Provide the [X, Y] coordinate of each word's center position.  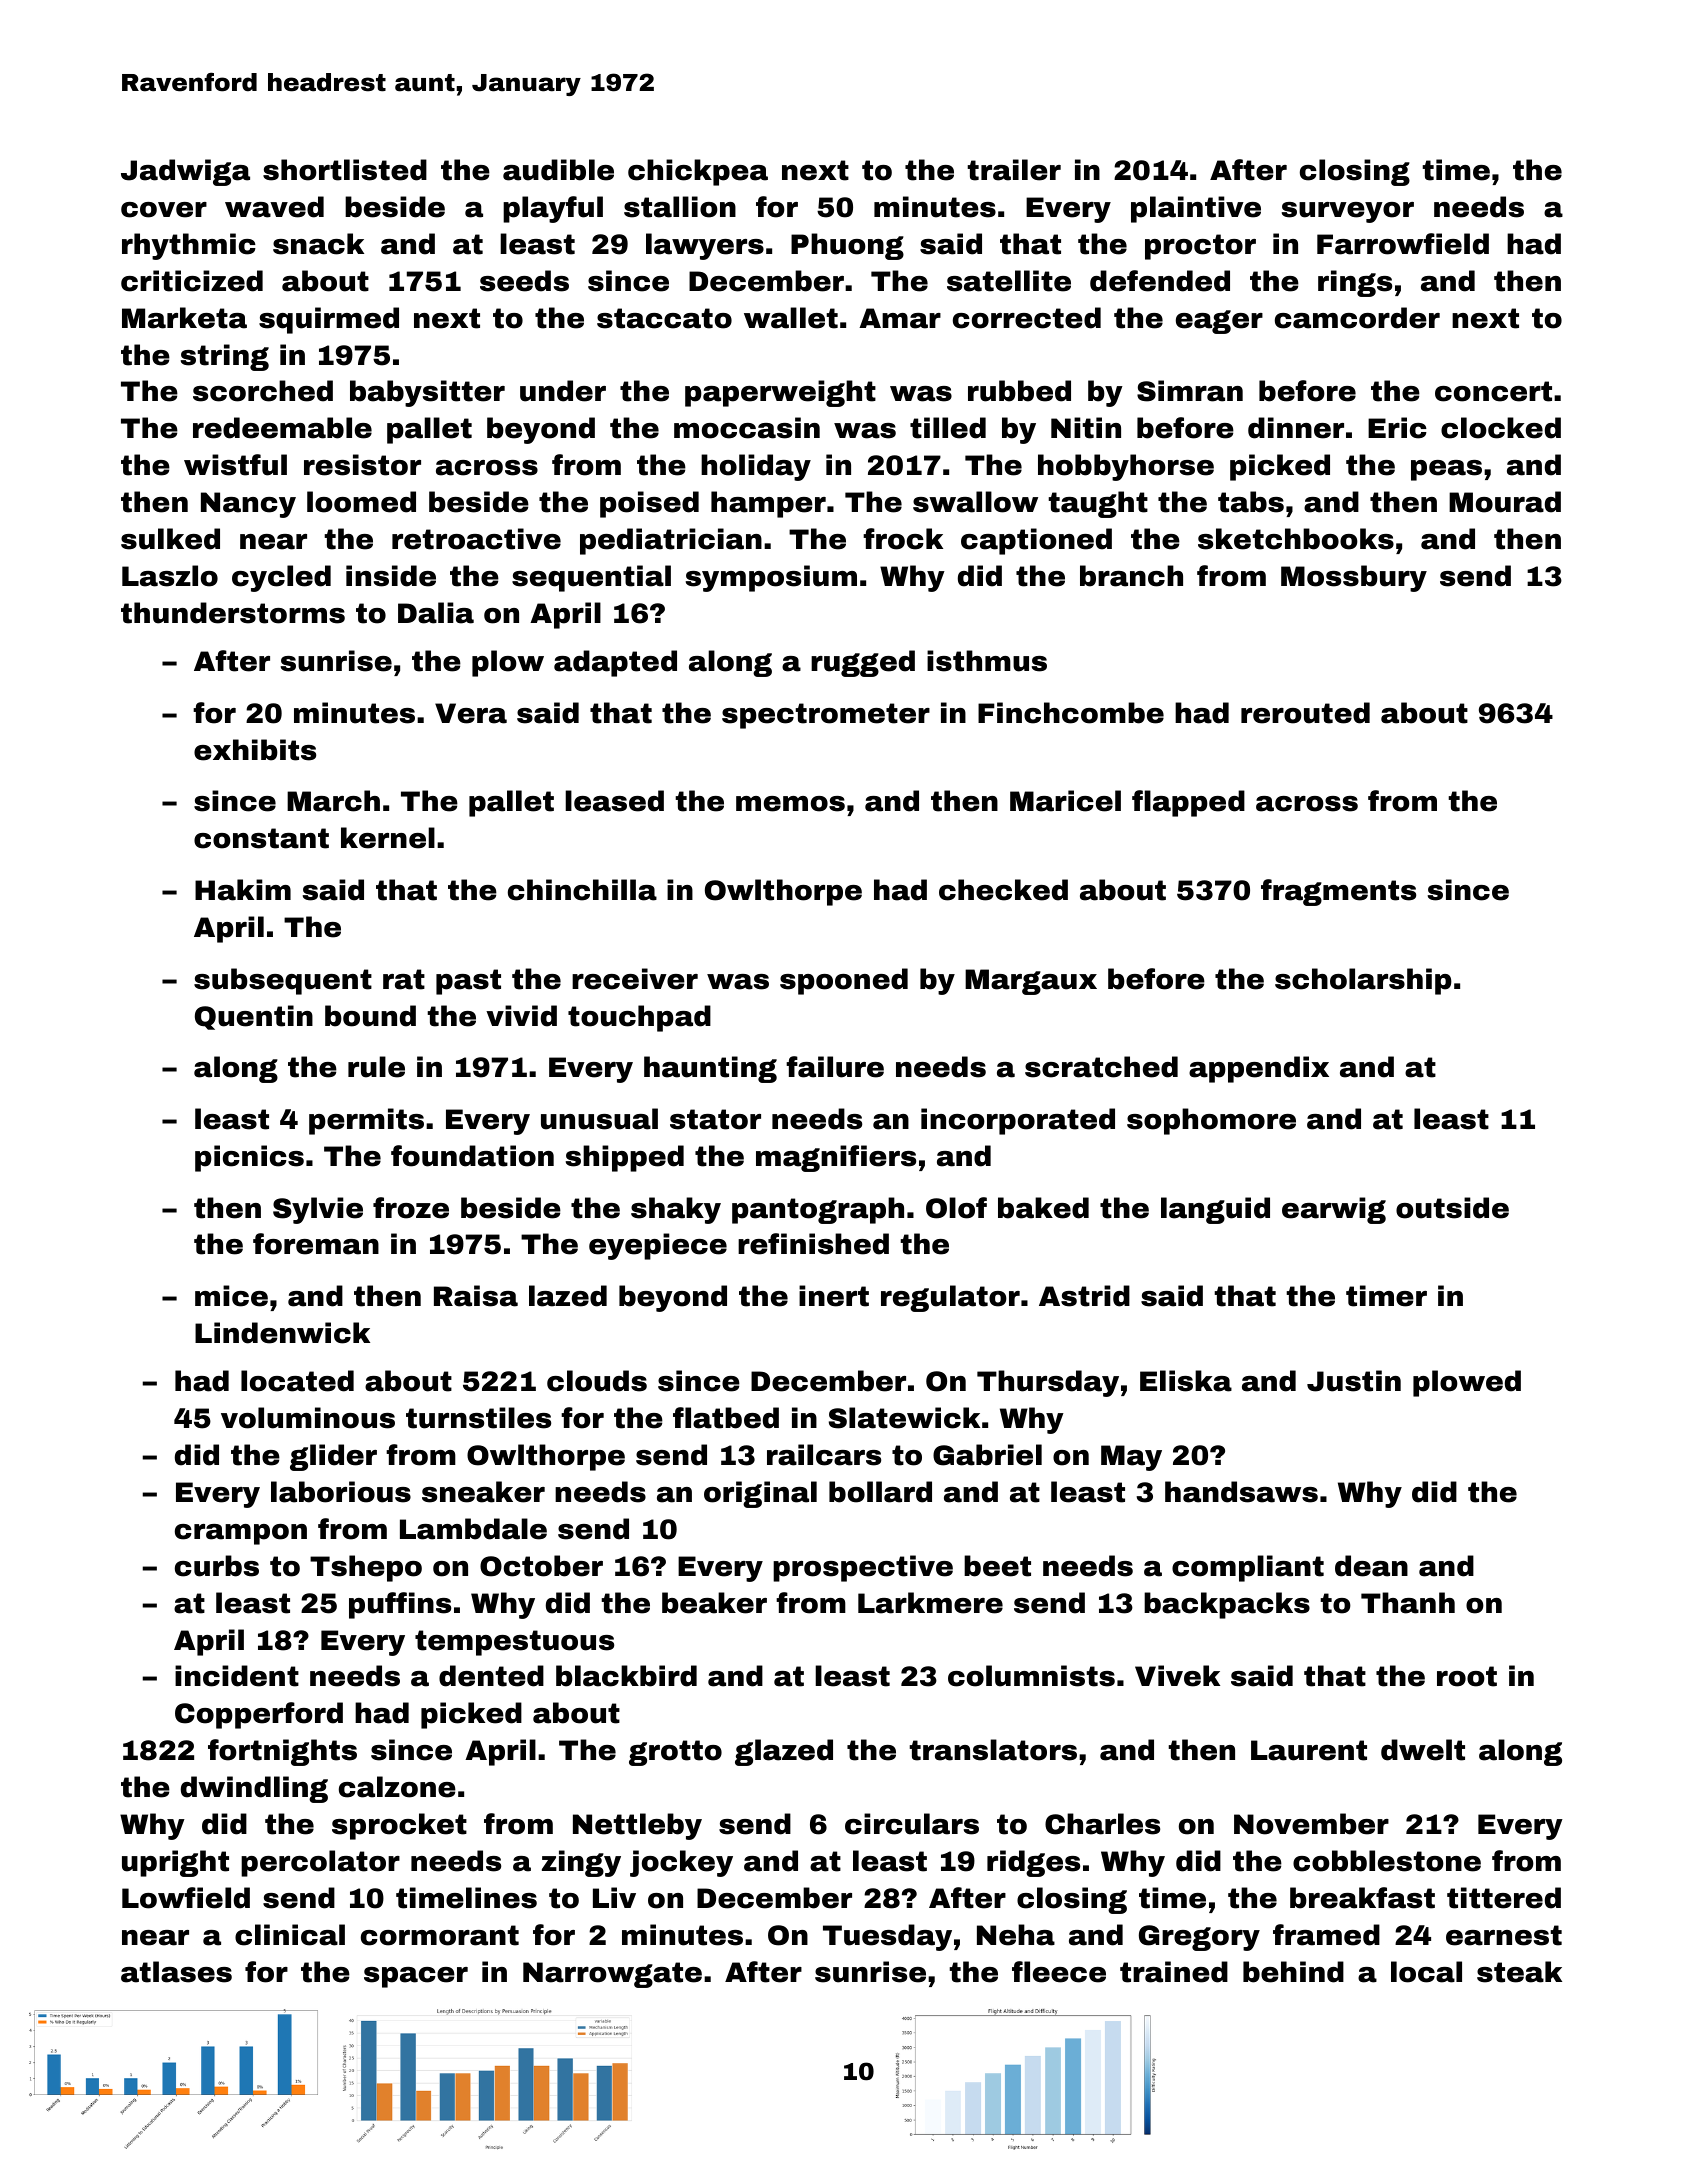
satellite [1009, 281]
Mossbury [1354, 578]
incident [237, 1676]
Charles [1102, 1824]
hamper [768, 504]
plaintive [1196, 209]
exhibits [255, 750]
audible [558, 170]
